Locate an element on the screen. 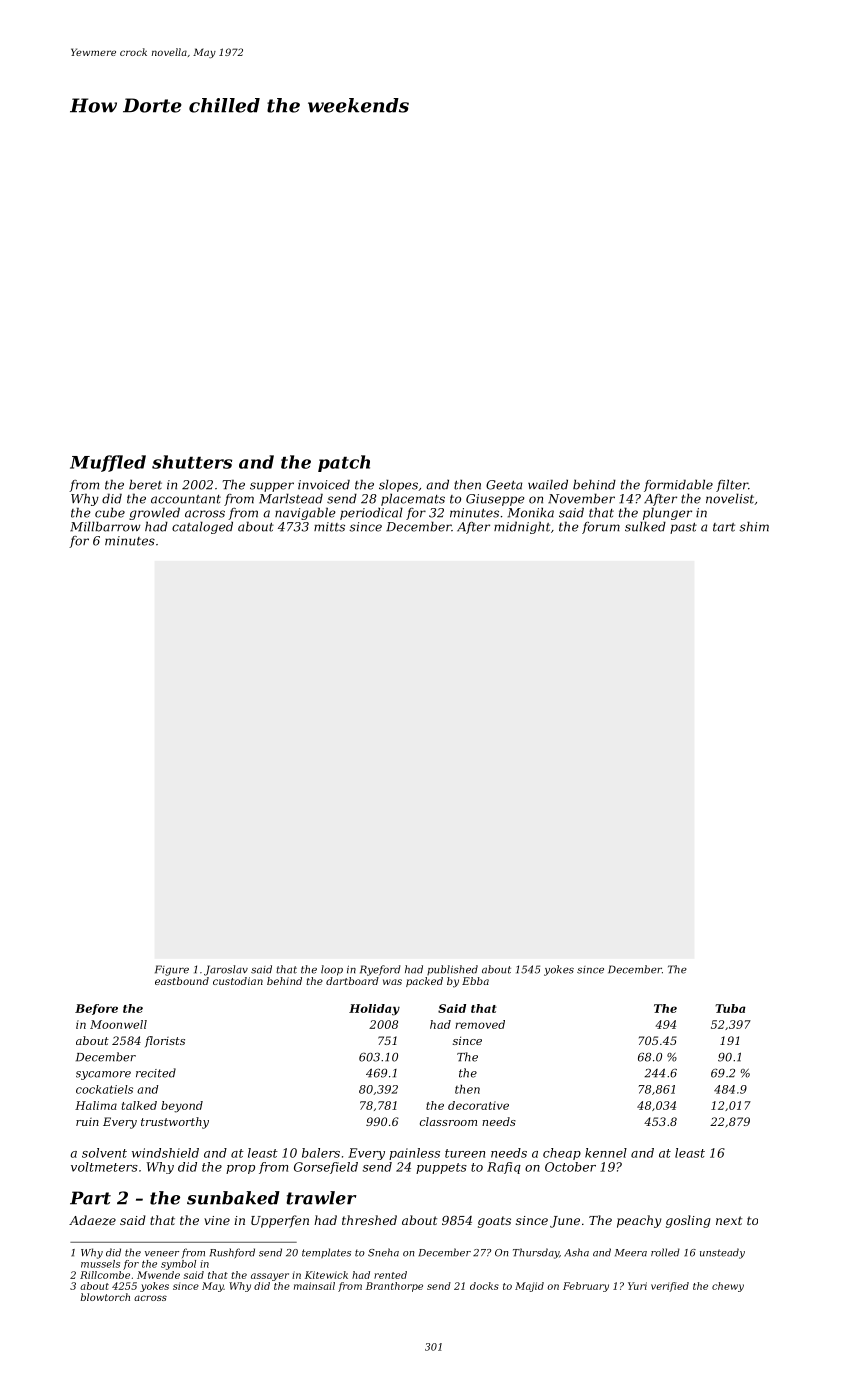  windshield is located at coordinates (165, 1153).
